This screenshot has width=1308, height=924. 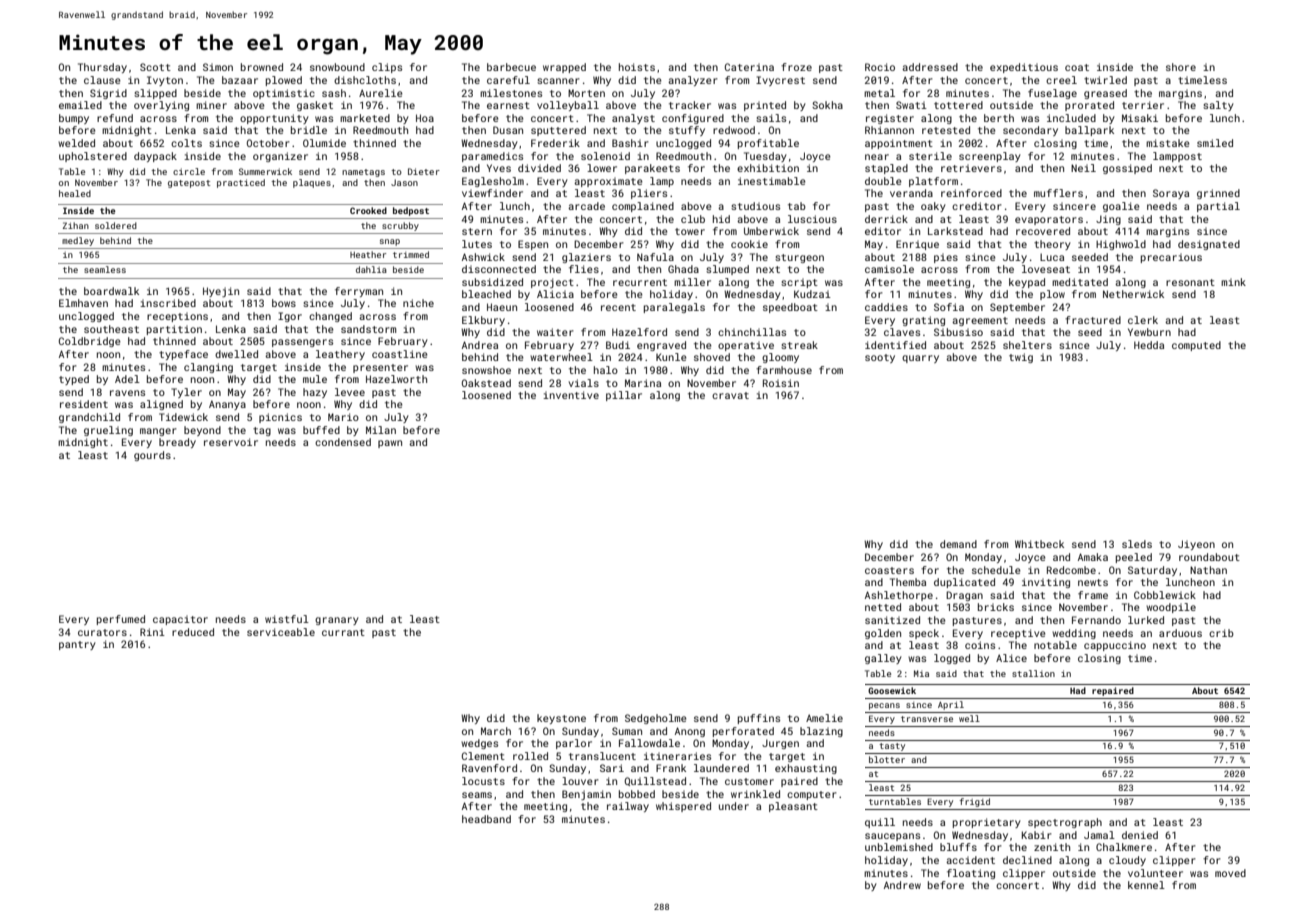 I want to click on clerk, so click(x=1143, y=320).
